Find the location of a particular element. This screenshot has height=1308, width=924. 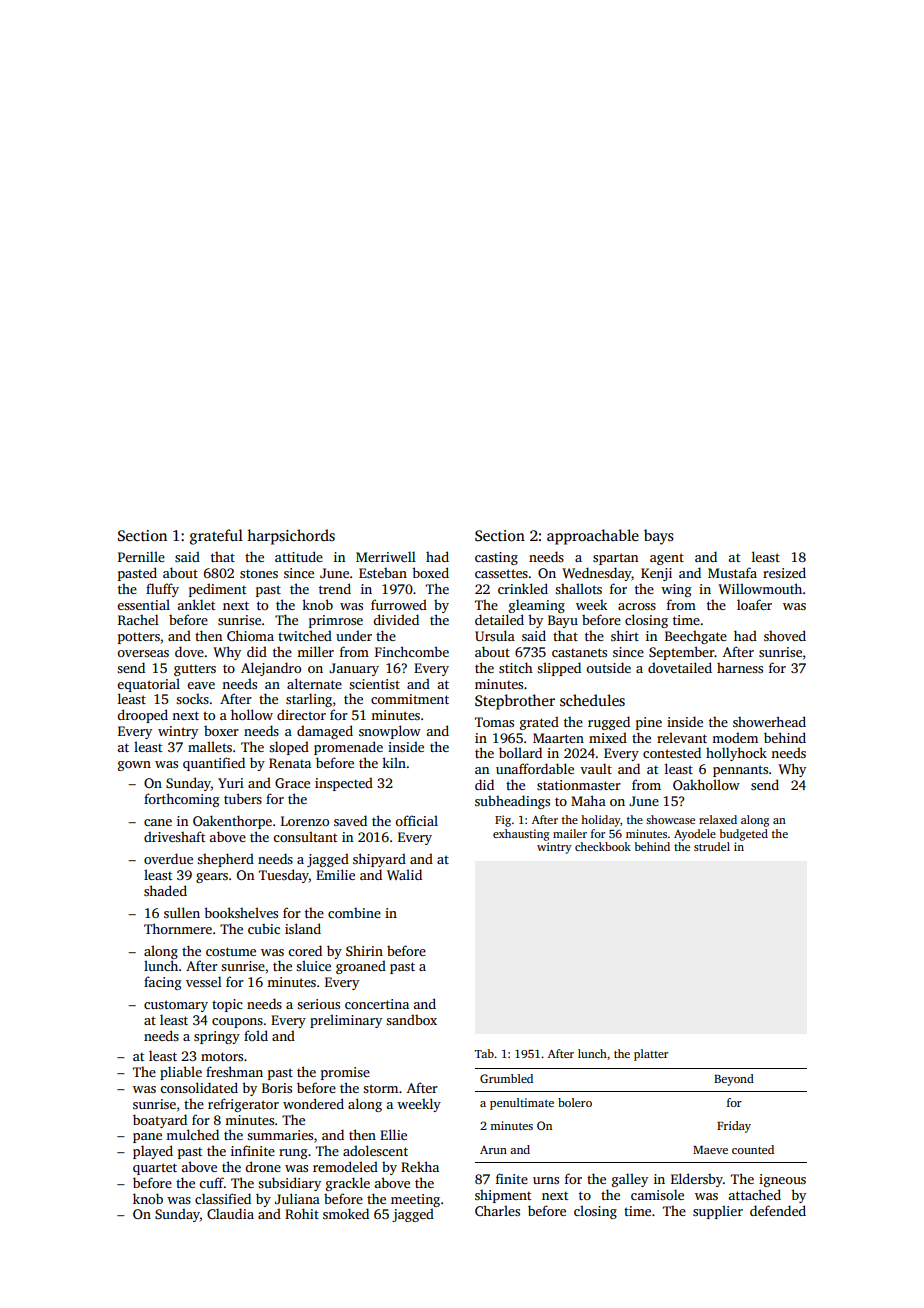

preliminary is located at coordinates (346, 1021).
